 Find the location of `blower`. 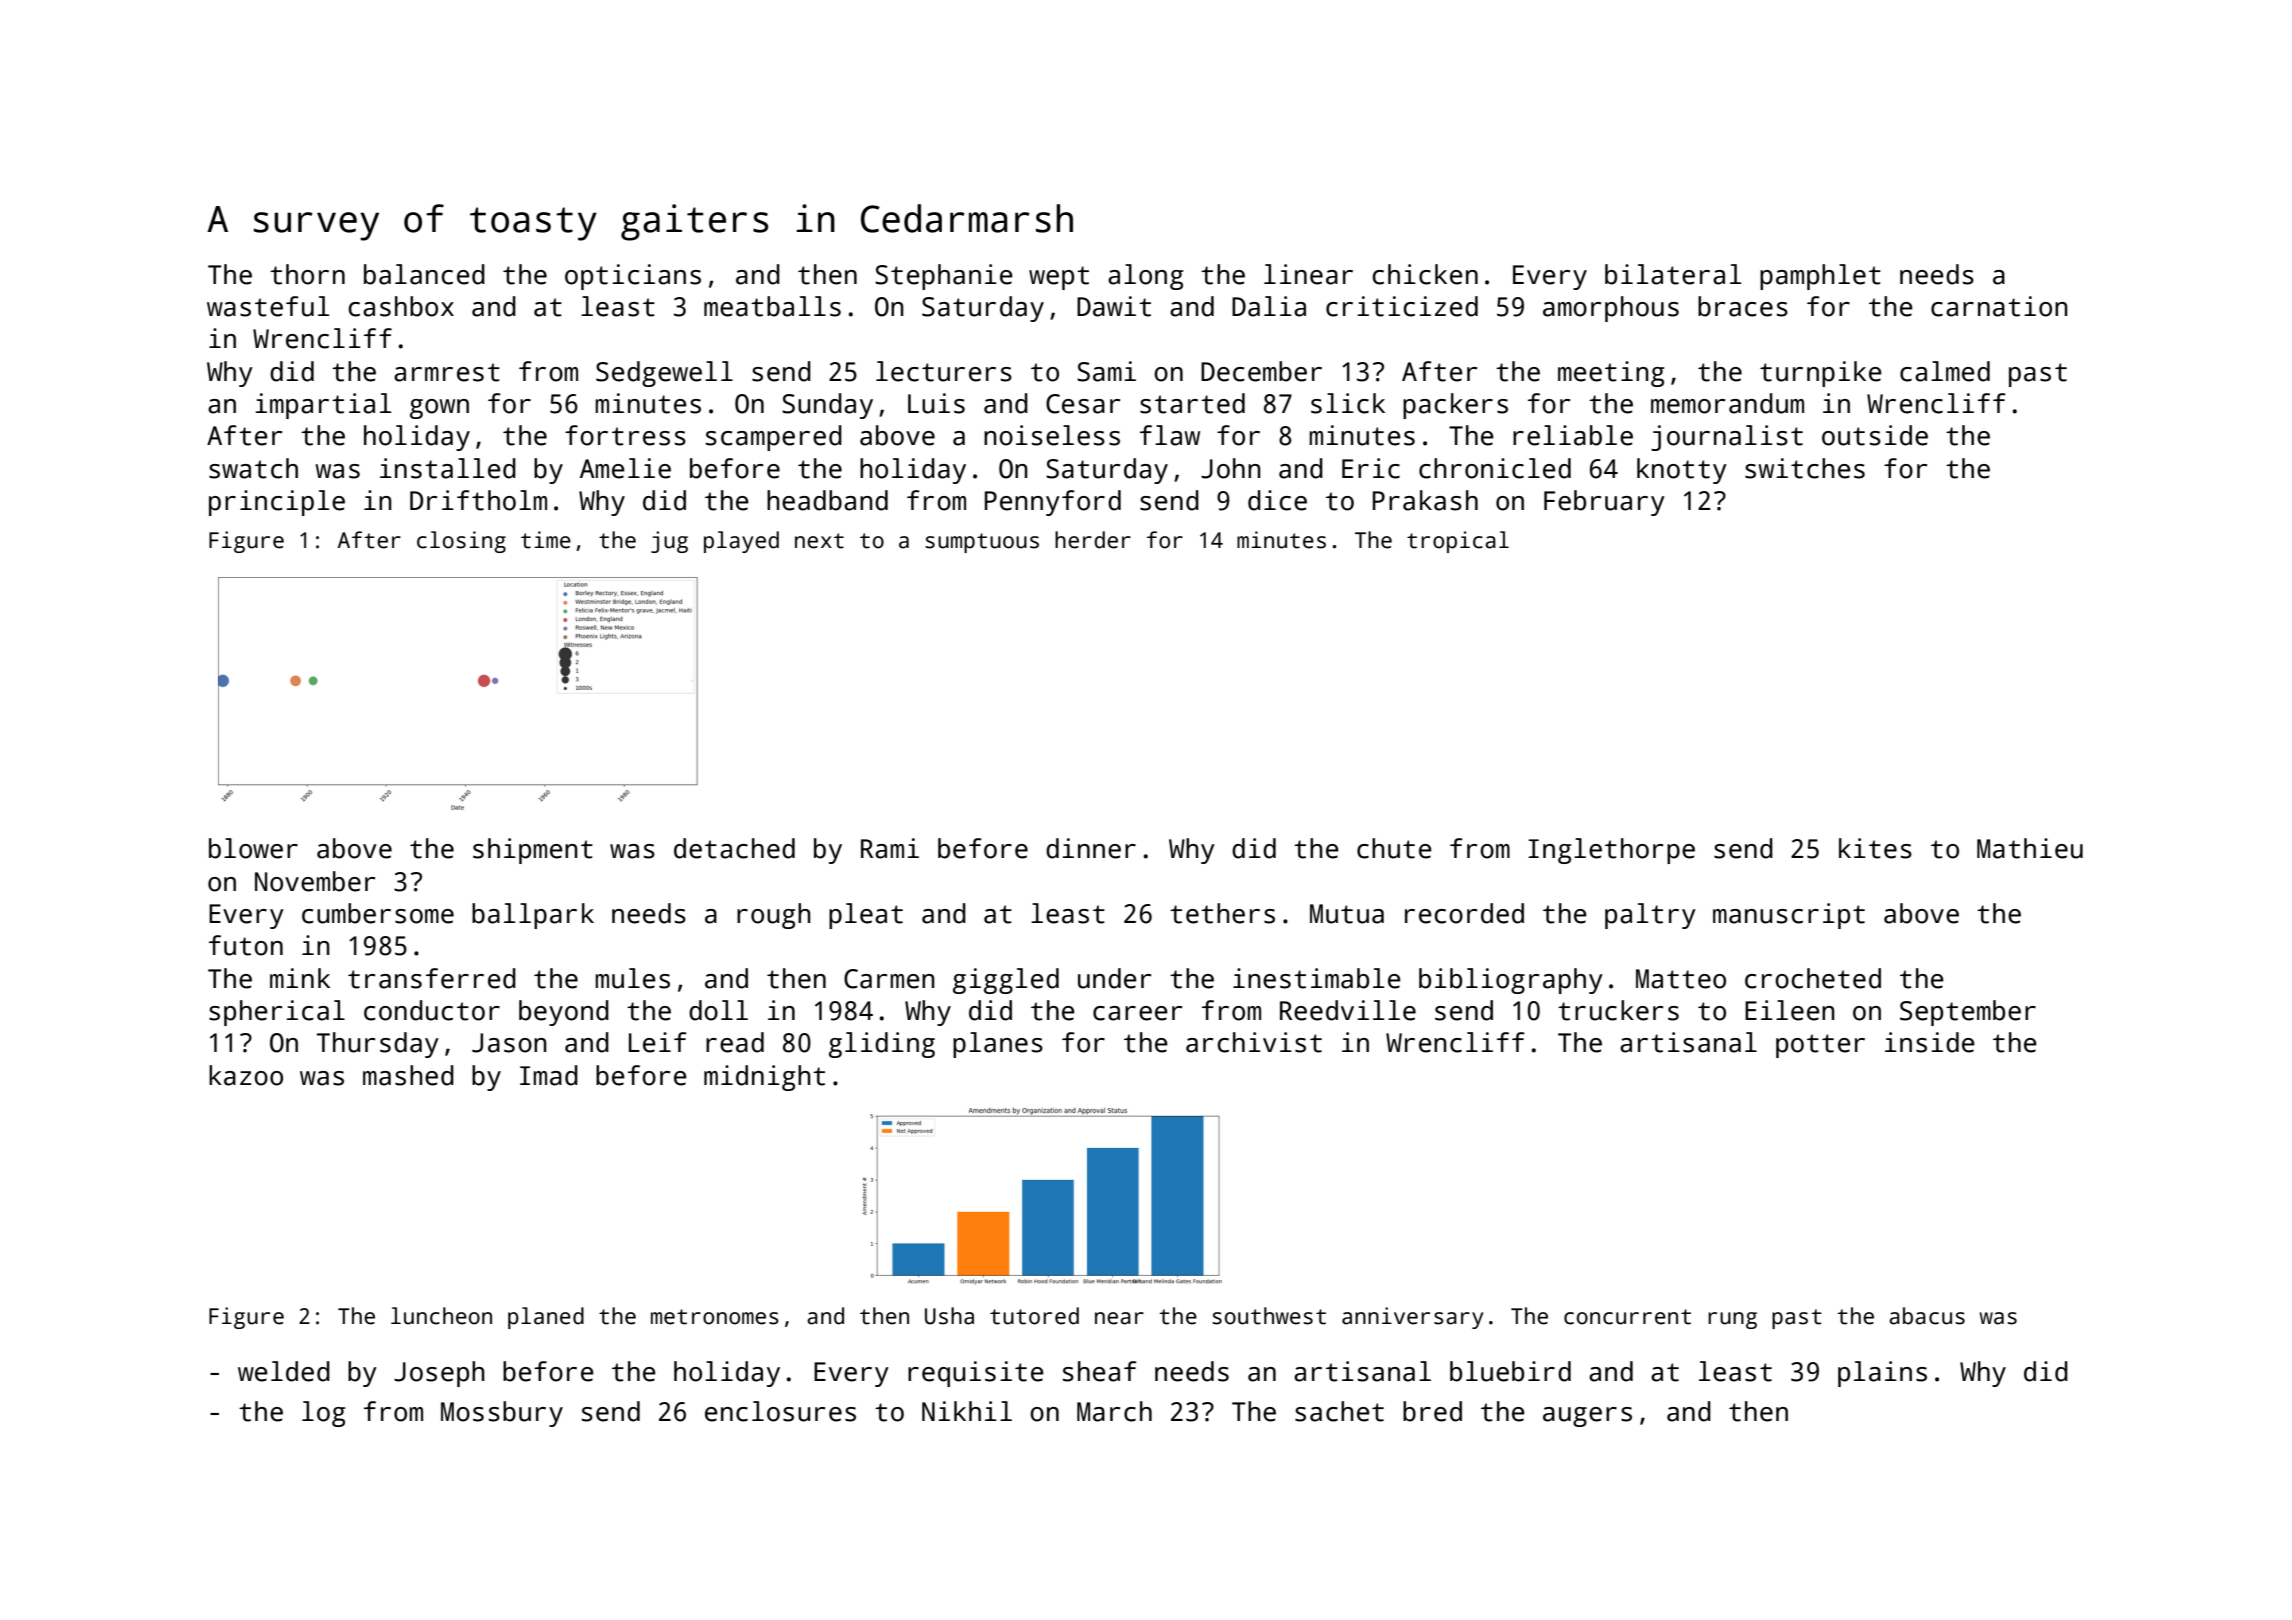

blower is located at coordinates (253, 848).
